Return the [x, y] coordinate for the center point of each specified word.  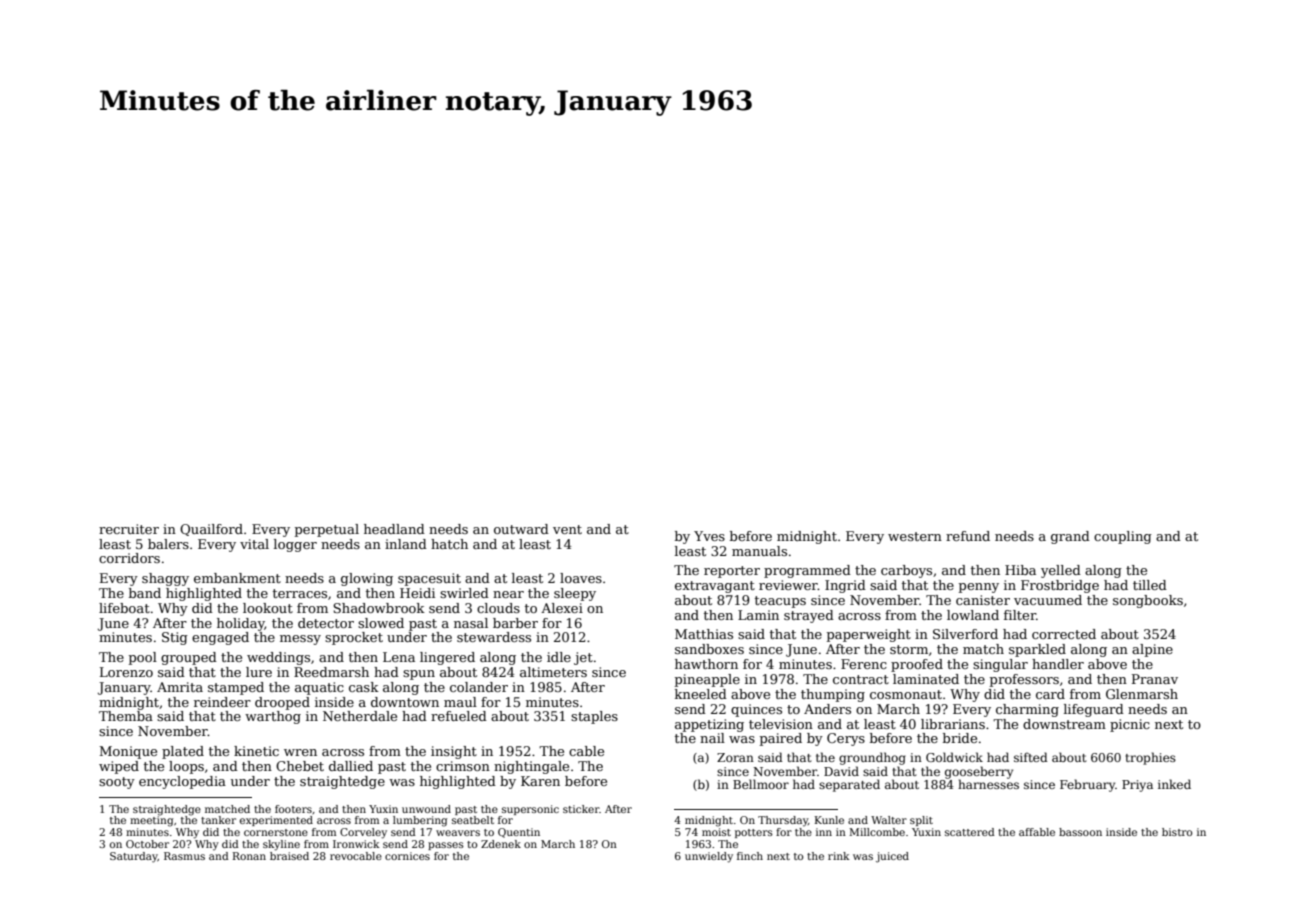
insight [454, 752]
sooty [117, 783]
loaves [581, 578]
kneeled [701, 694]
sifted [1031, 757]
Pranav [1155, 679]
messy [300, 640]
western [915, 536]
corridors [129, 558]
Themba [126, 716]
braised [289, 856]
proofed [917, 665]
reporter [732, 572]
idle [559, 657]
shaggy [165, 579]
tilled [1150, 585]
